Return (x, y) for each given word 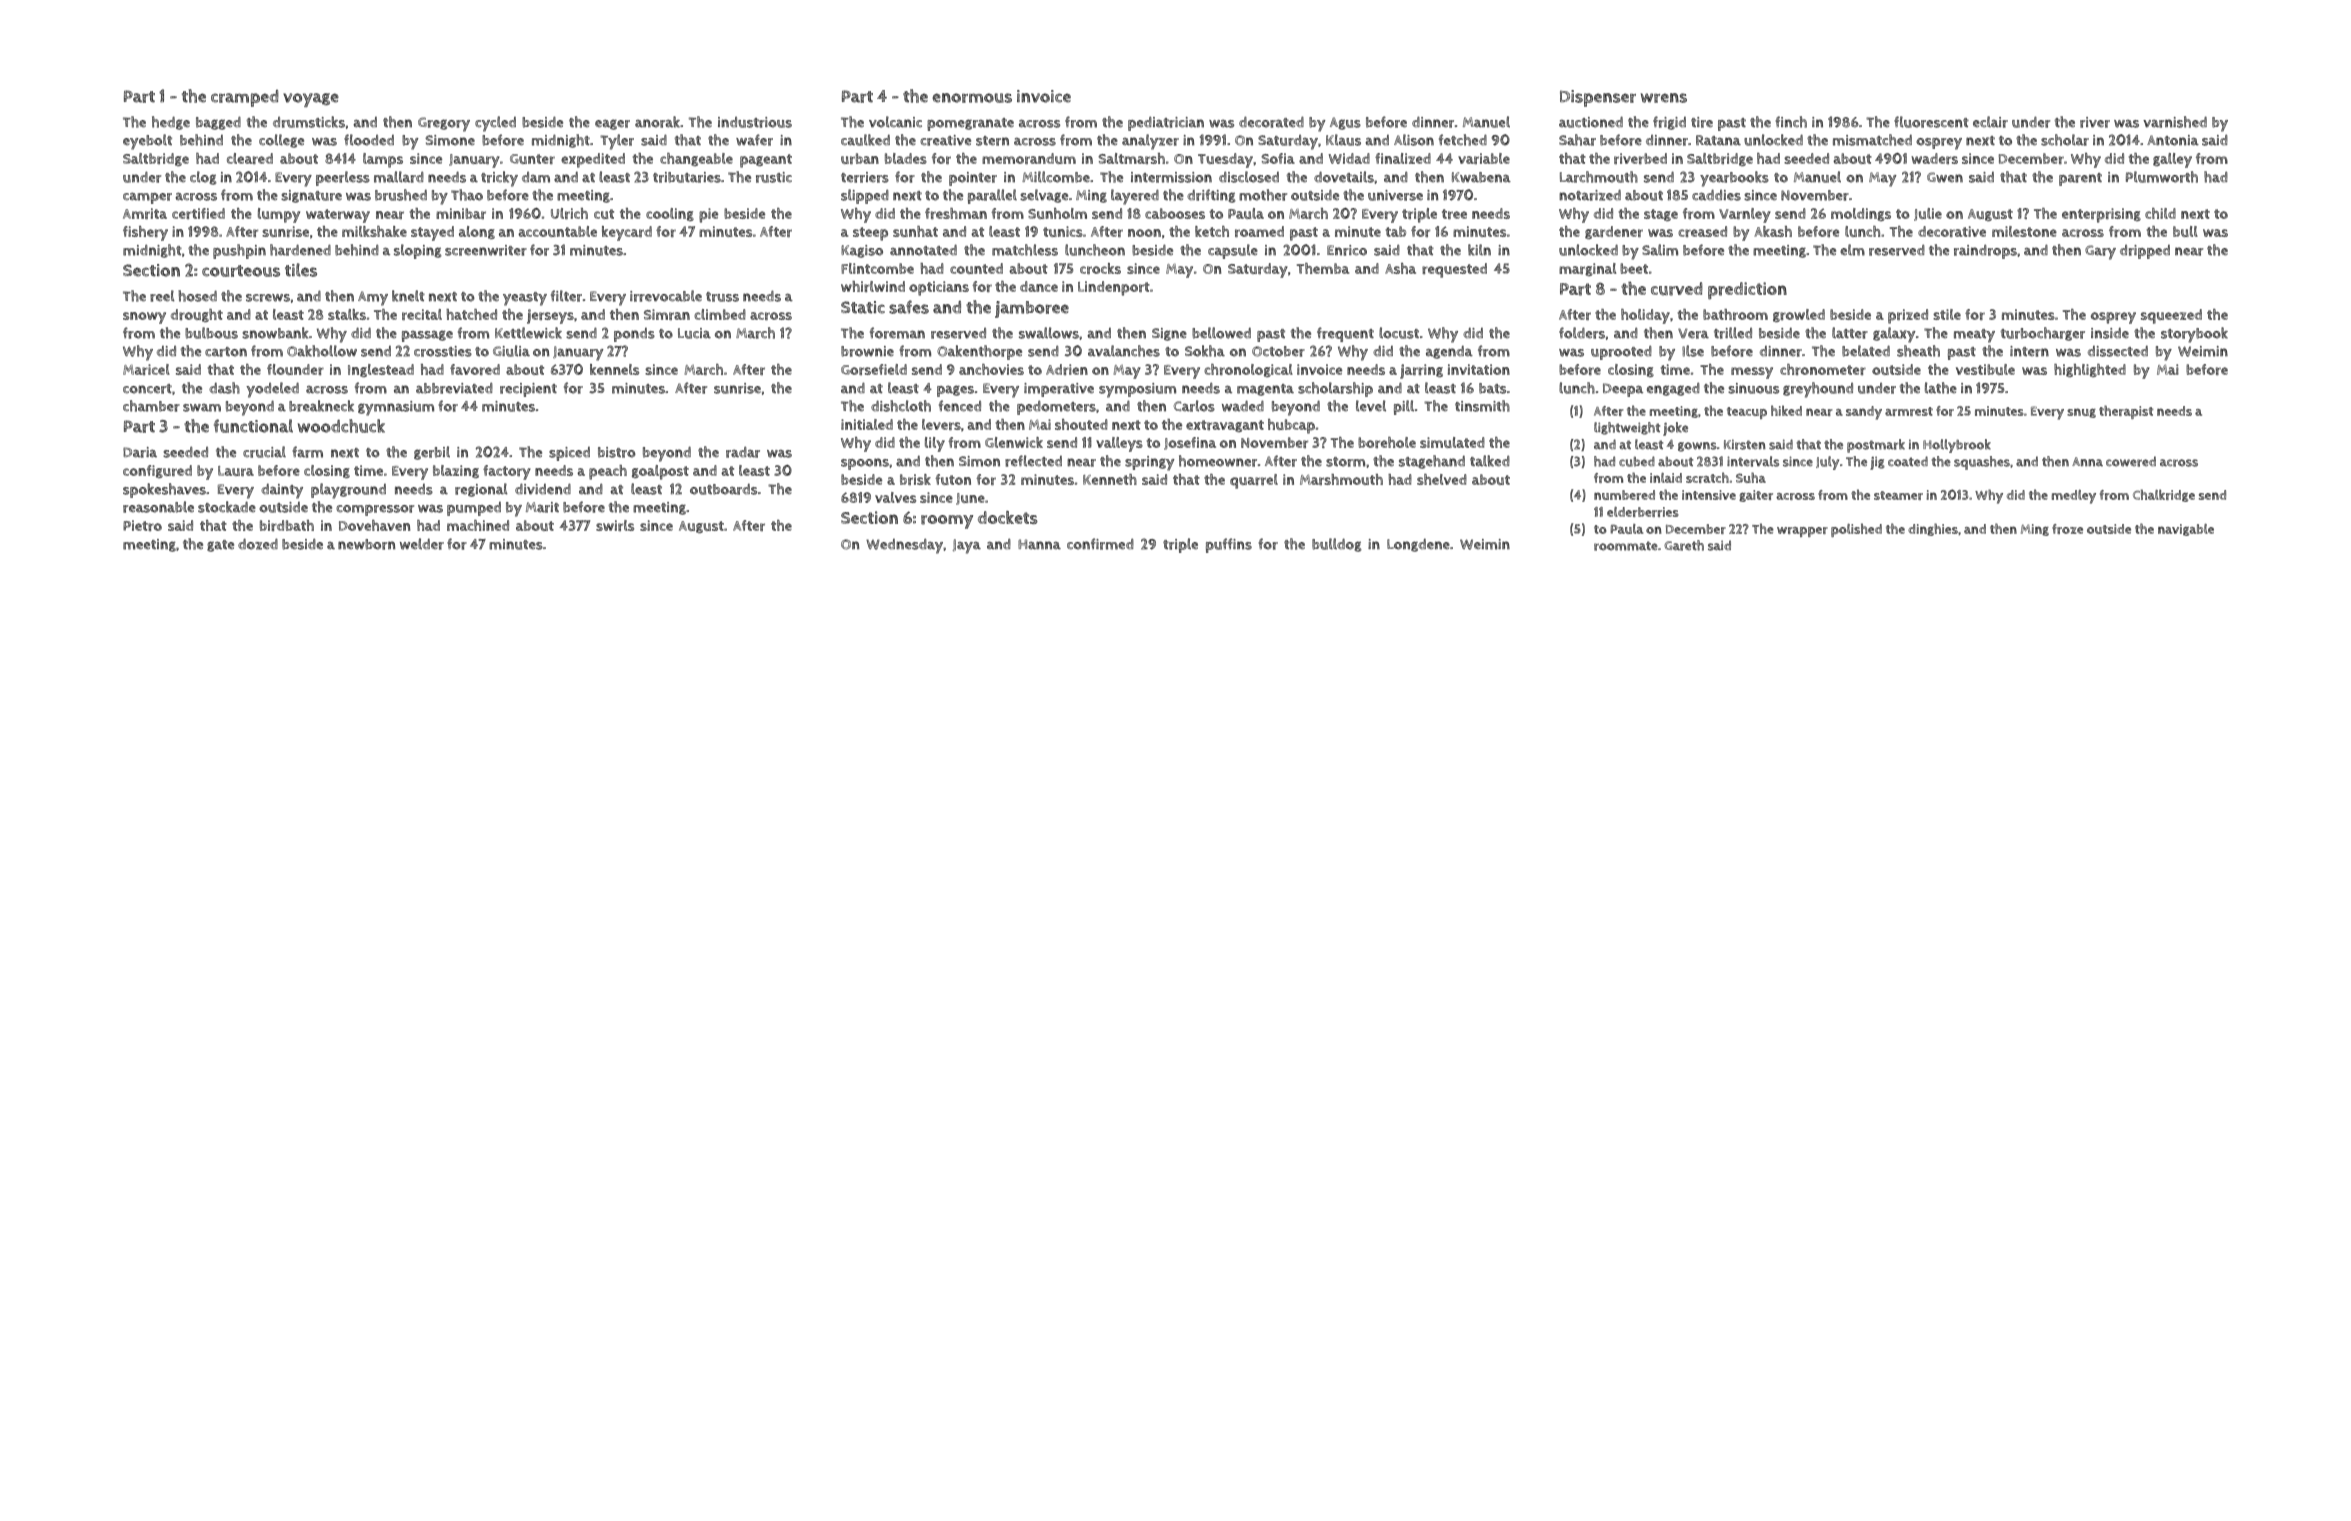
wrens (1664, 98)
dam (536, 177)
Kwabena (1481, 177)
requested (1454, 270)
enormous (972, 98)
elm (1852, 250)
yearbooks (1734, 179)
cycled (495, 124)
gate (220, 546)
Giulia (511, 351)
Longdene (1418, 545)
